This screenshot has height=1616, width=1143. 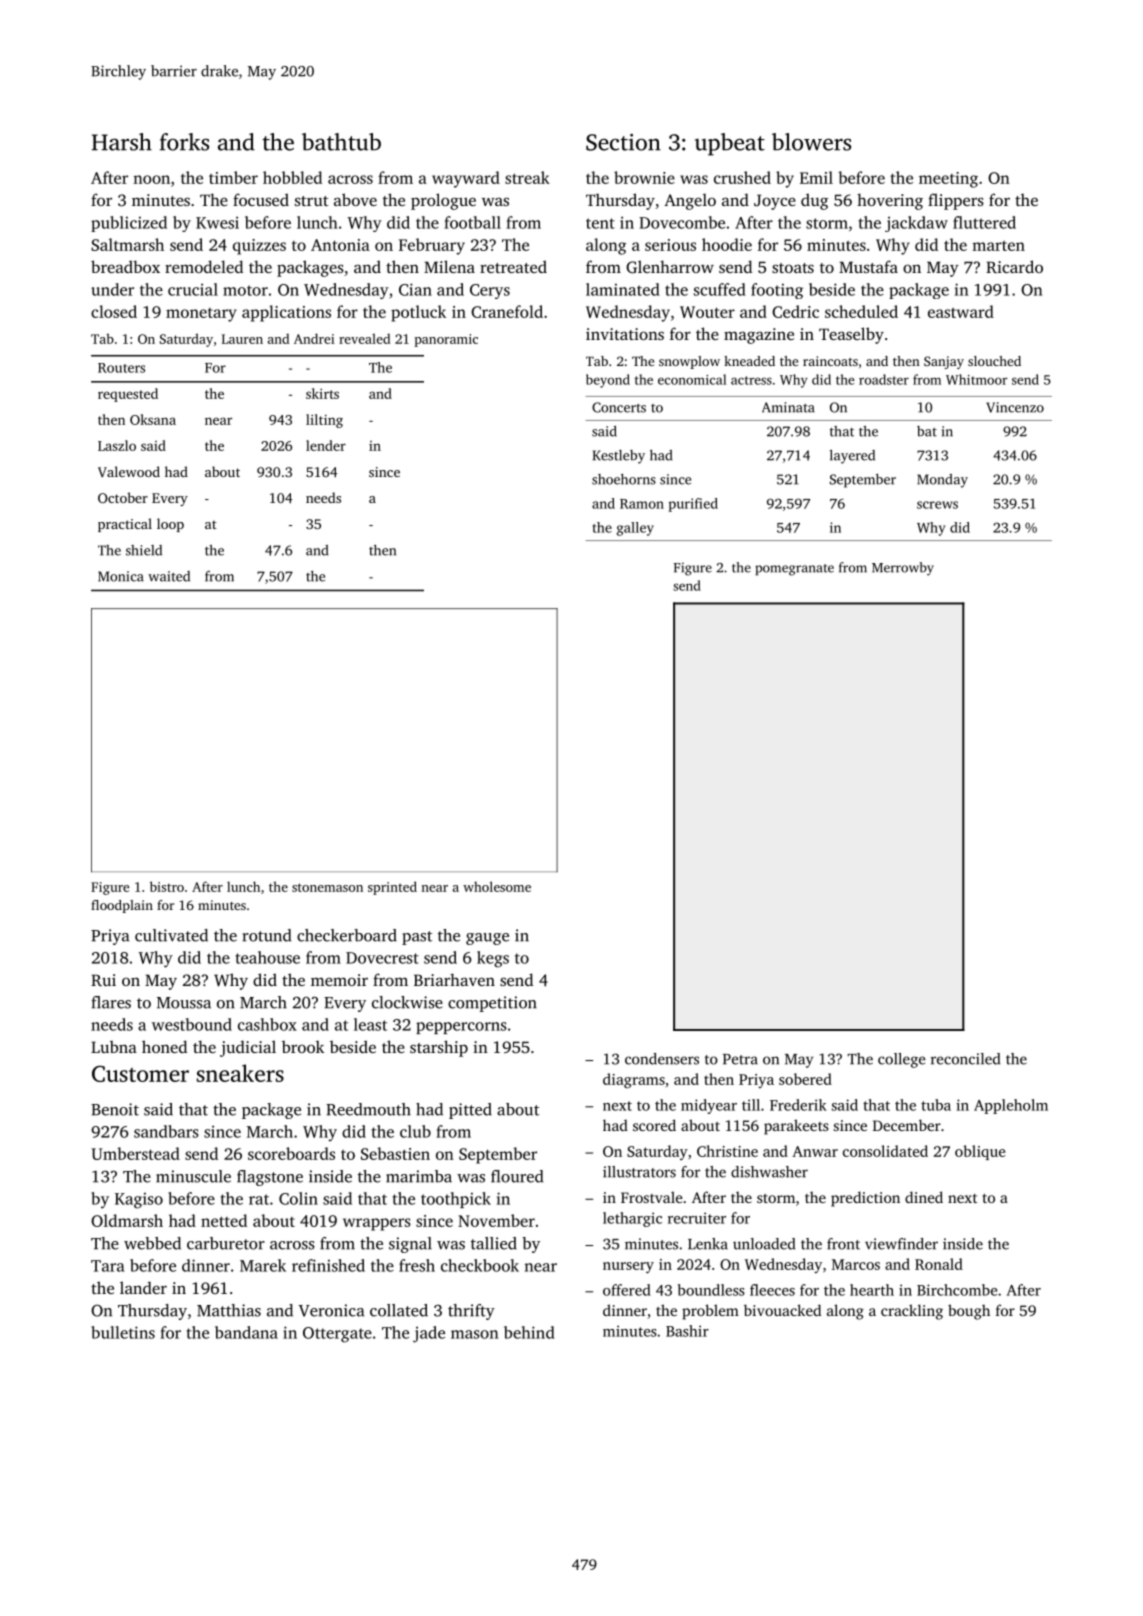 What do you see at coordinates (167, 886) in the screenshot?
I see `bistro` at bounding box center [167, 886].
